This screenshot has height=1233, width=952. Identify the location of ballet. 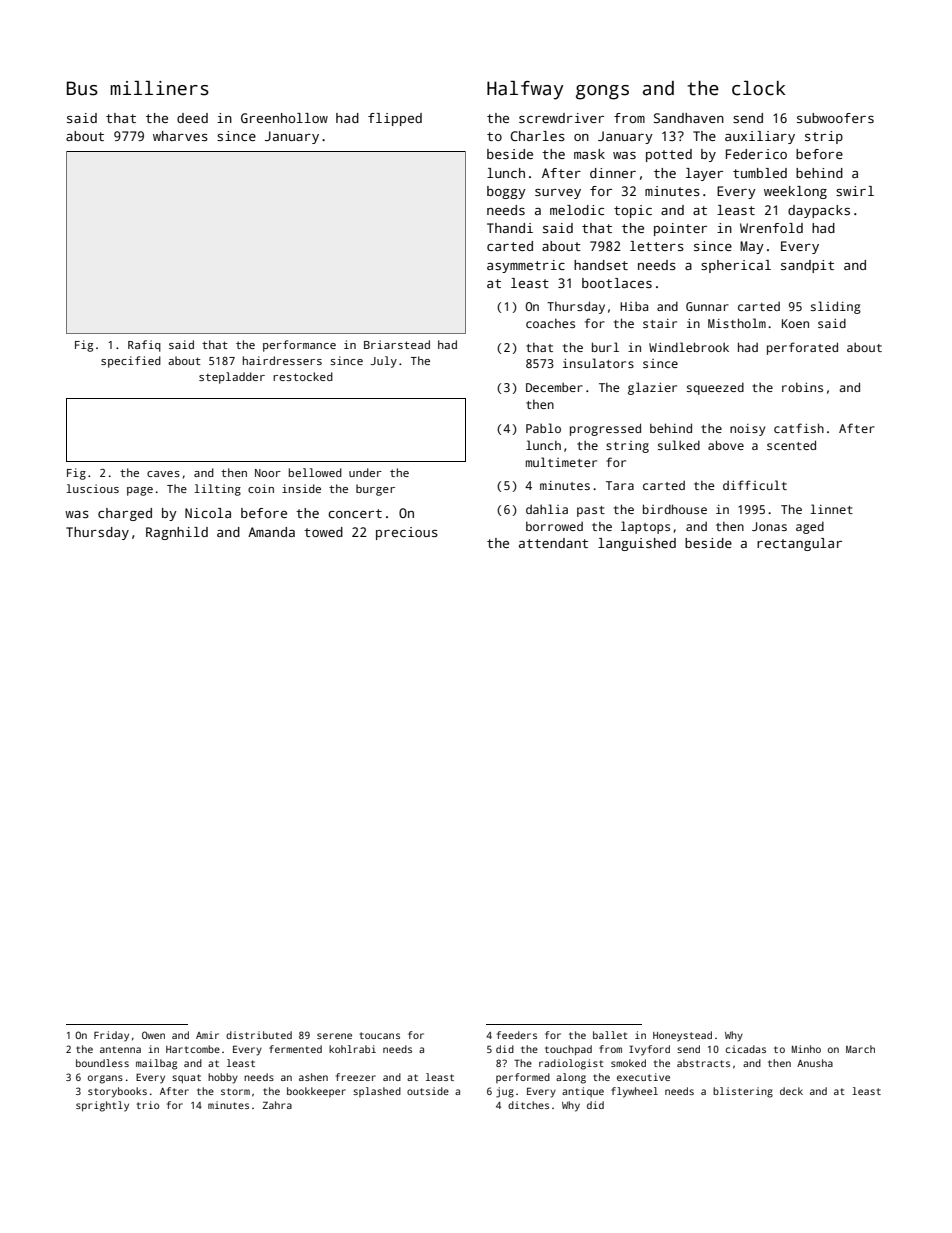
(610, 1035).
